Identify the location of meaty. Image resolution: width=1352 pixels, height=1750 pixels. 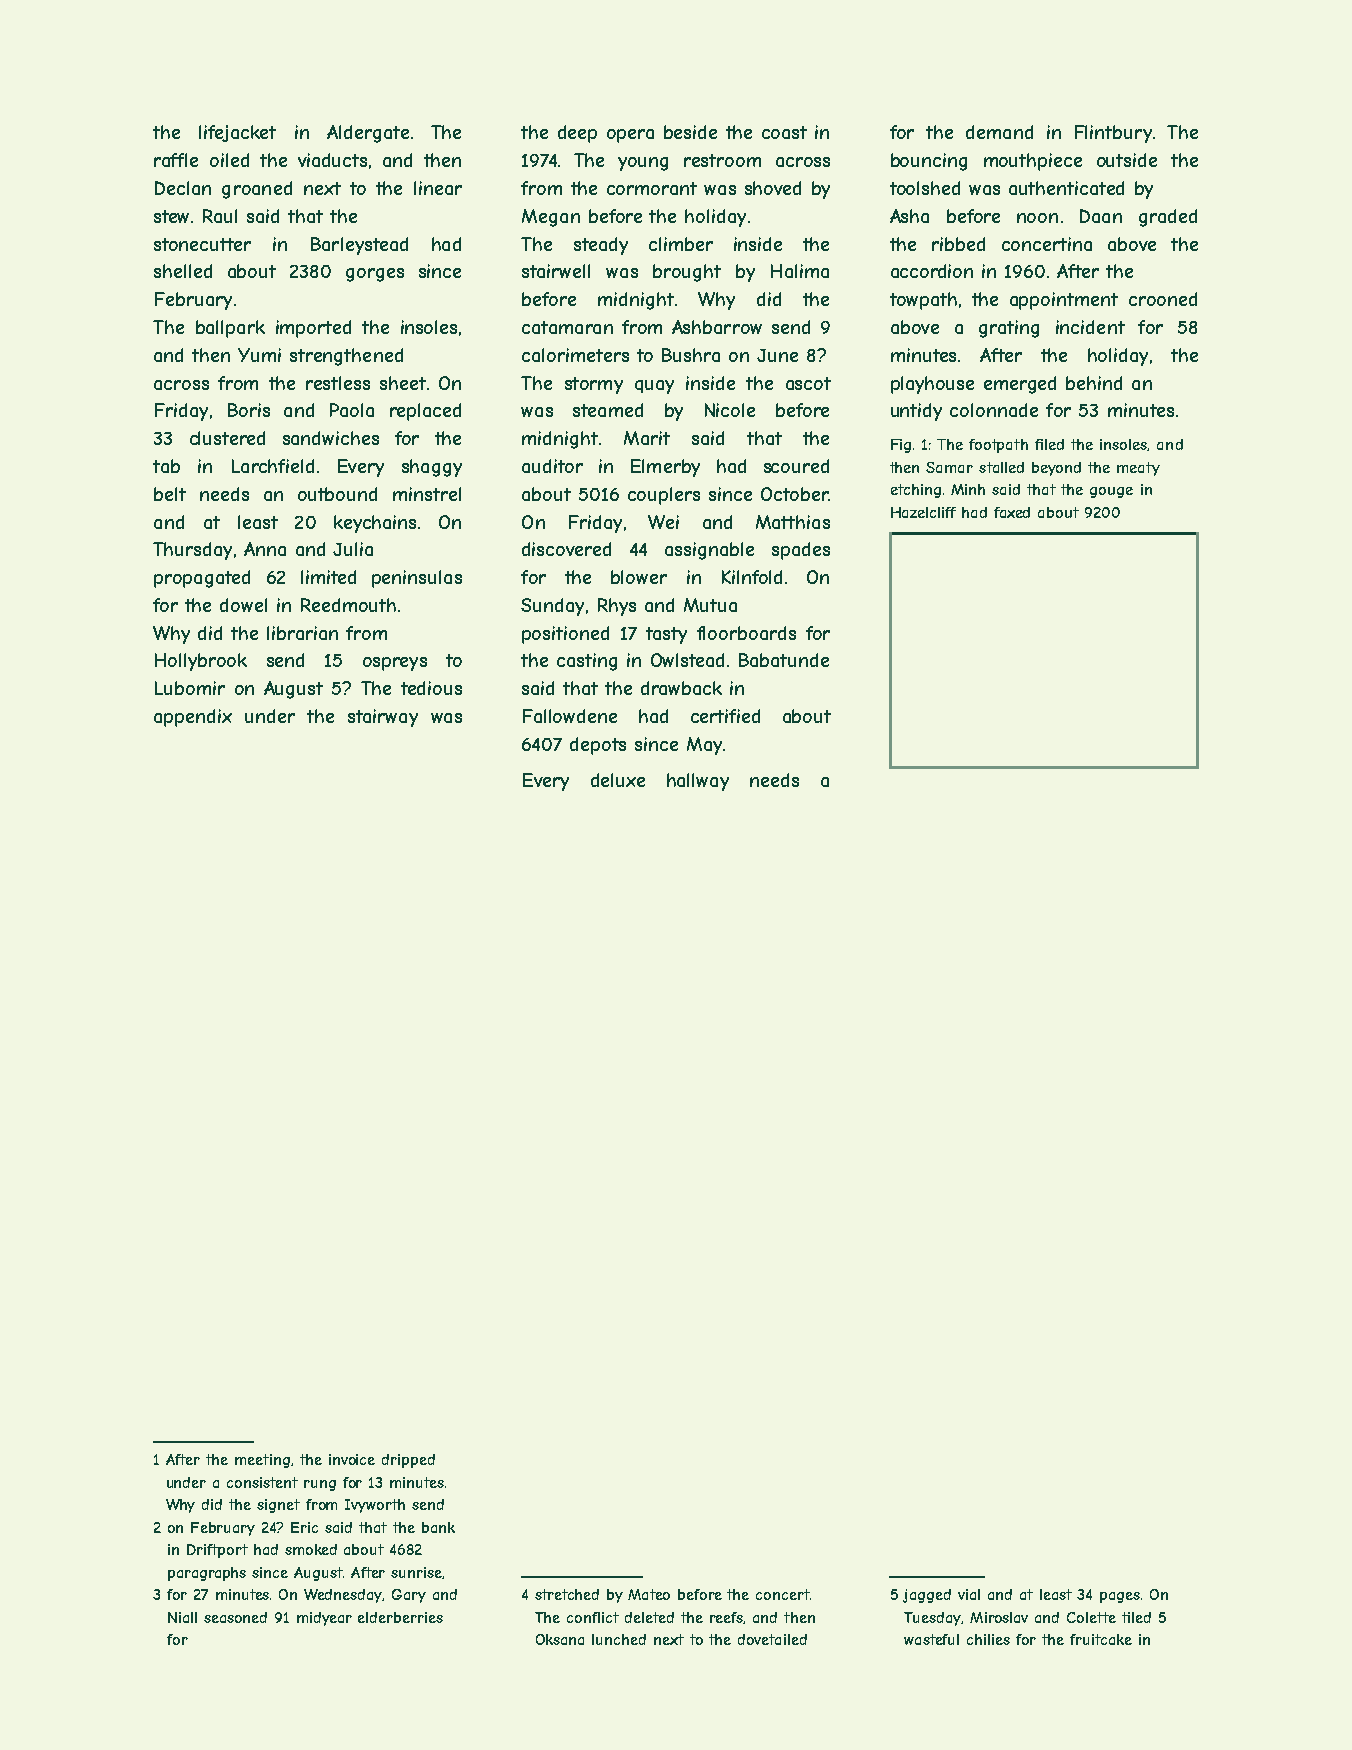
(1138, 469).
